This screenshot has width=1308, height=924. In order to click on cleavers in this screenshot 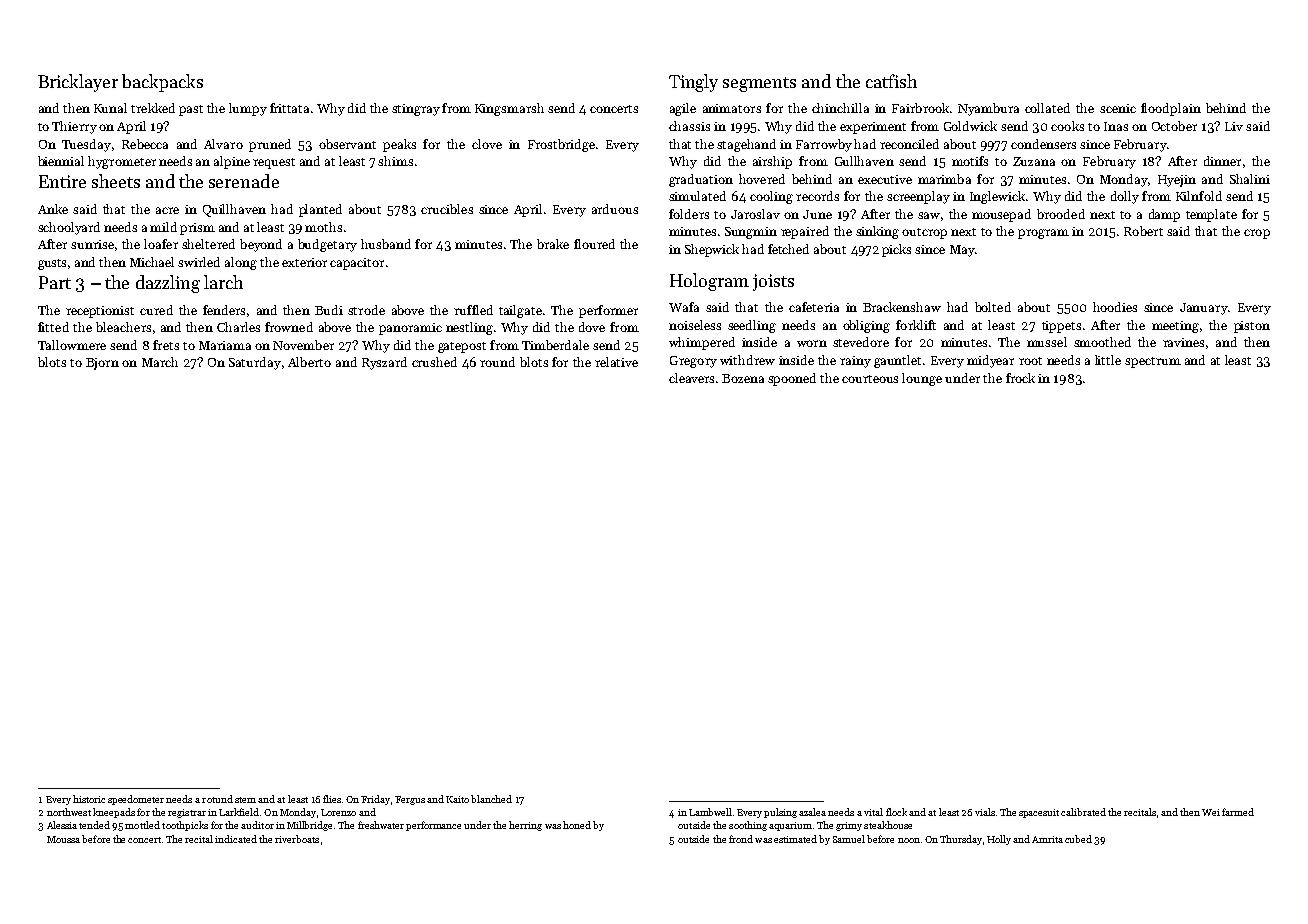, I will do `click(691, 378)`.
